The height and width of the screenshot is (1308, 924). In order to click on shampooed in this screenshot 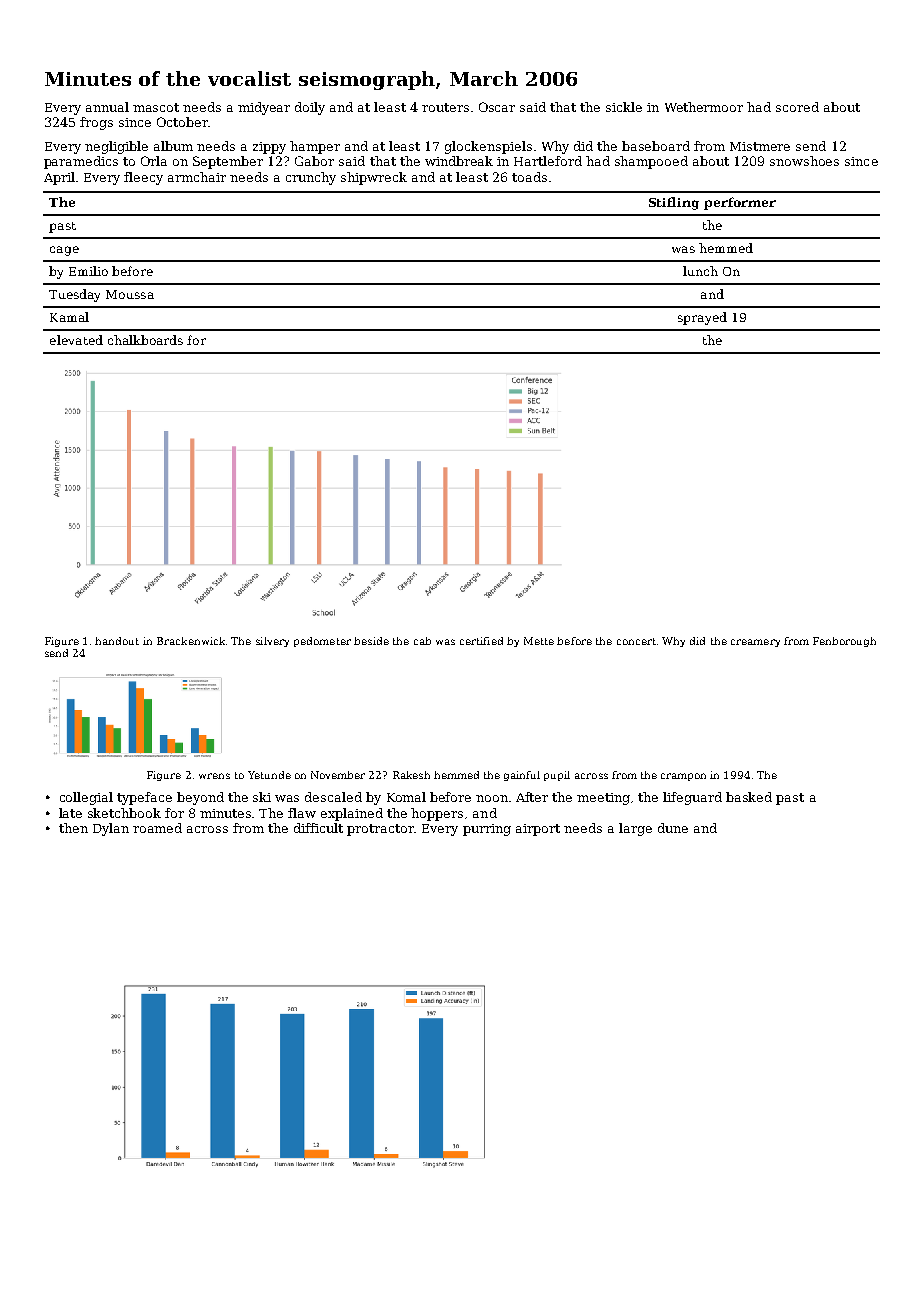, I will do `click(651, 162)`.
